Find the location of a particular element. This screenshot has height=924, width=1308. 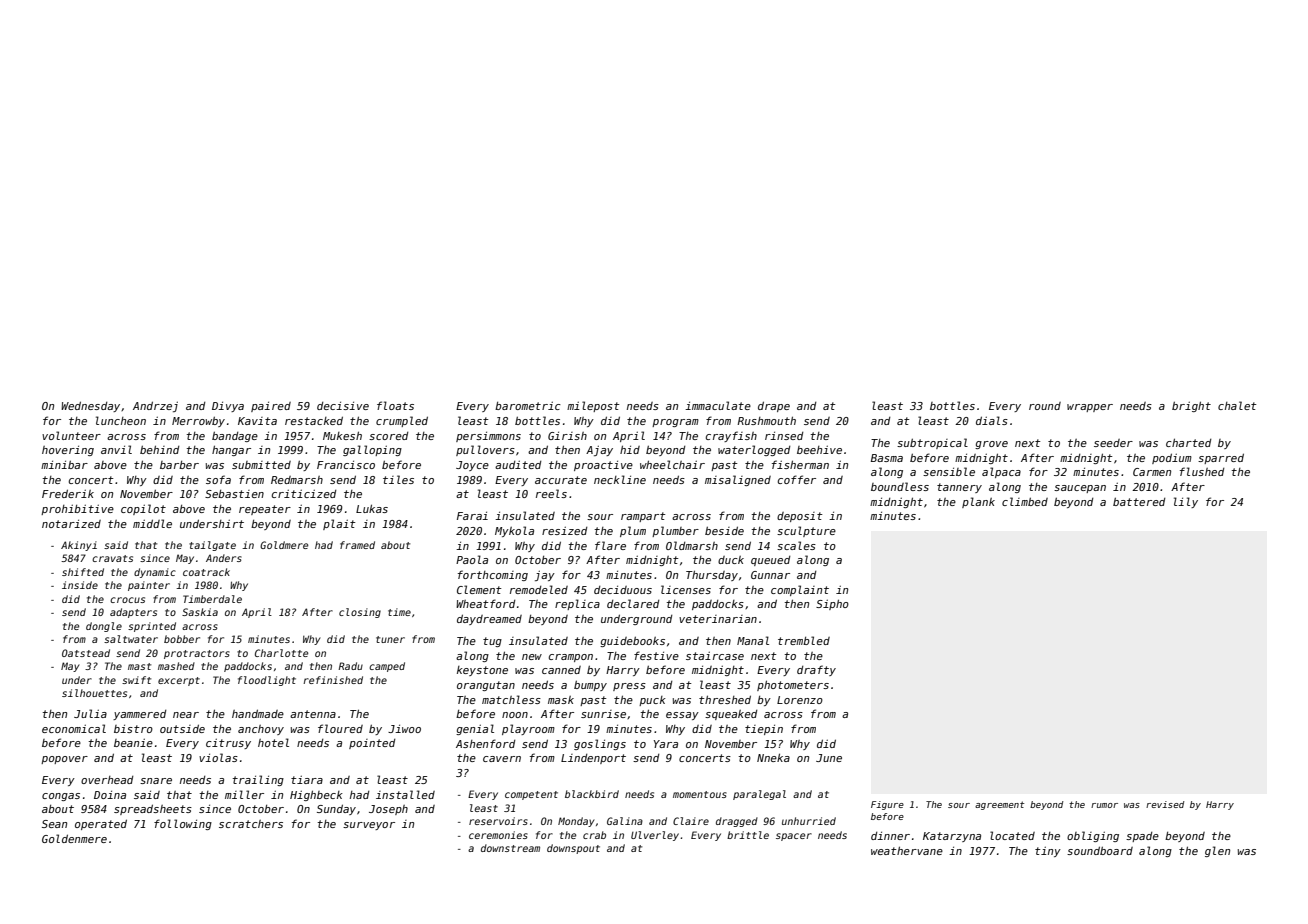

Rushmouth is located at coordinates (766, 420).
